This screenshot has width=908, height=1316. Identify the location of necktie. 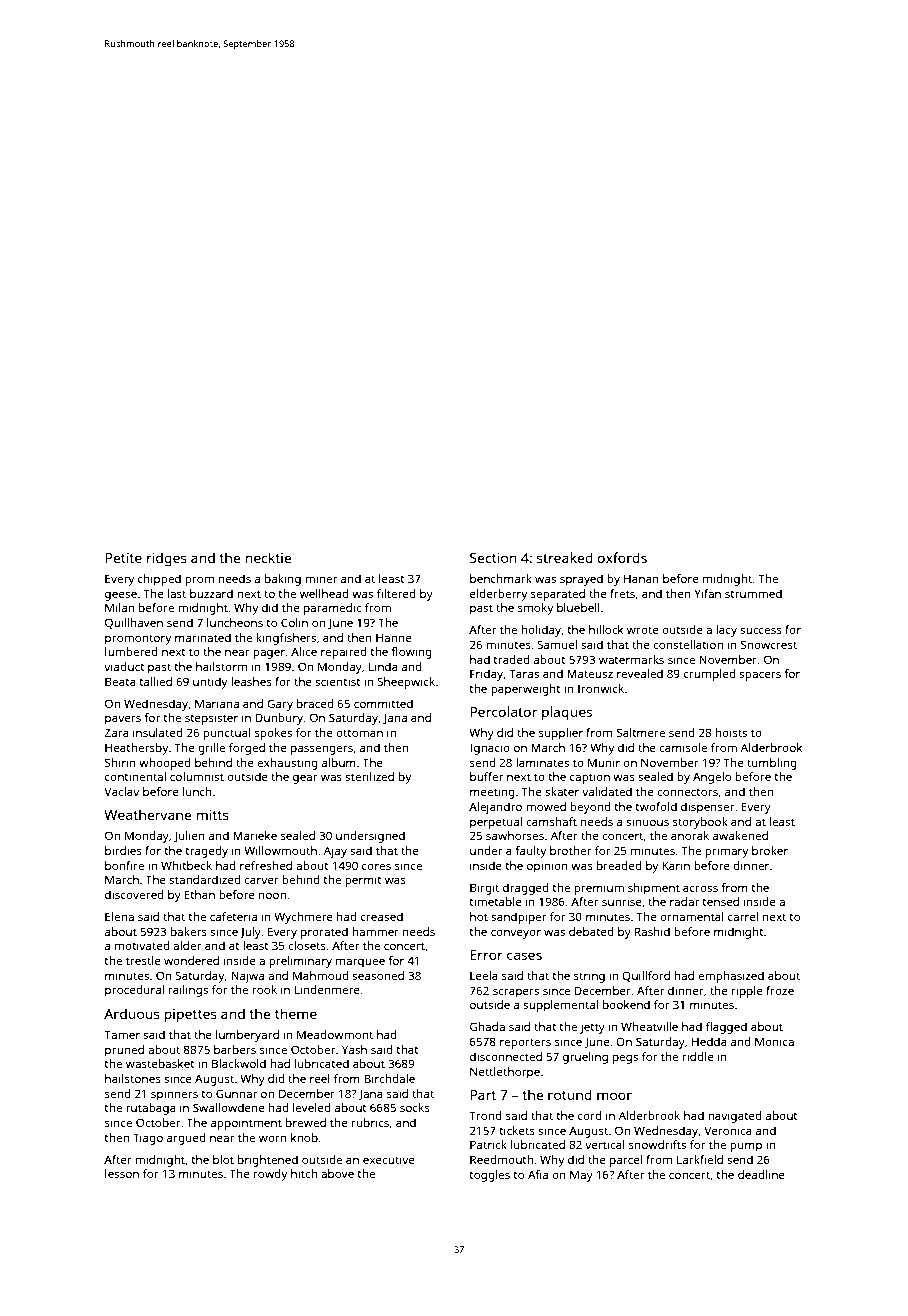
(269, 557).
